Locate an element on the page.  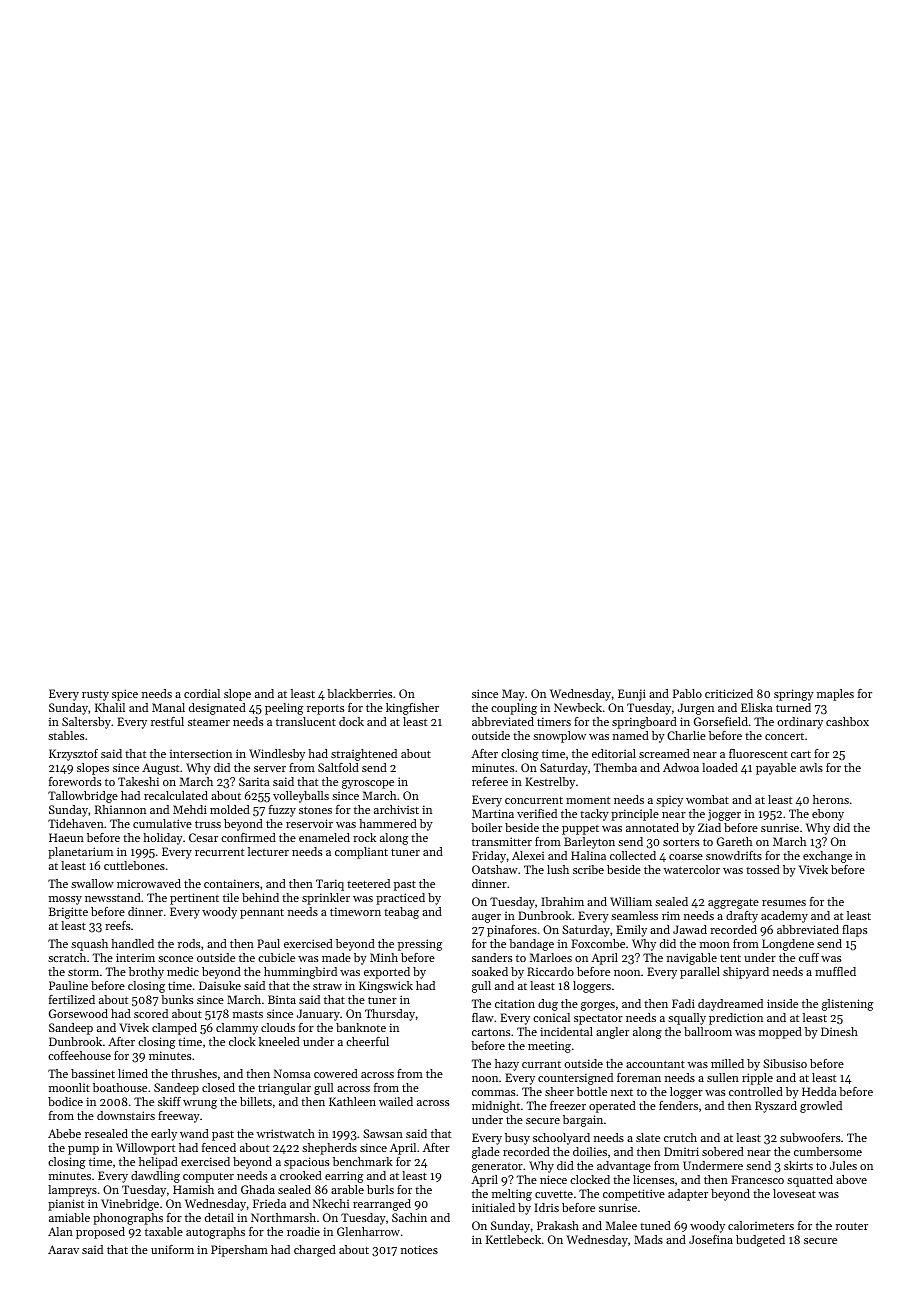
forewords is located at coordinates (75, 781).
